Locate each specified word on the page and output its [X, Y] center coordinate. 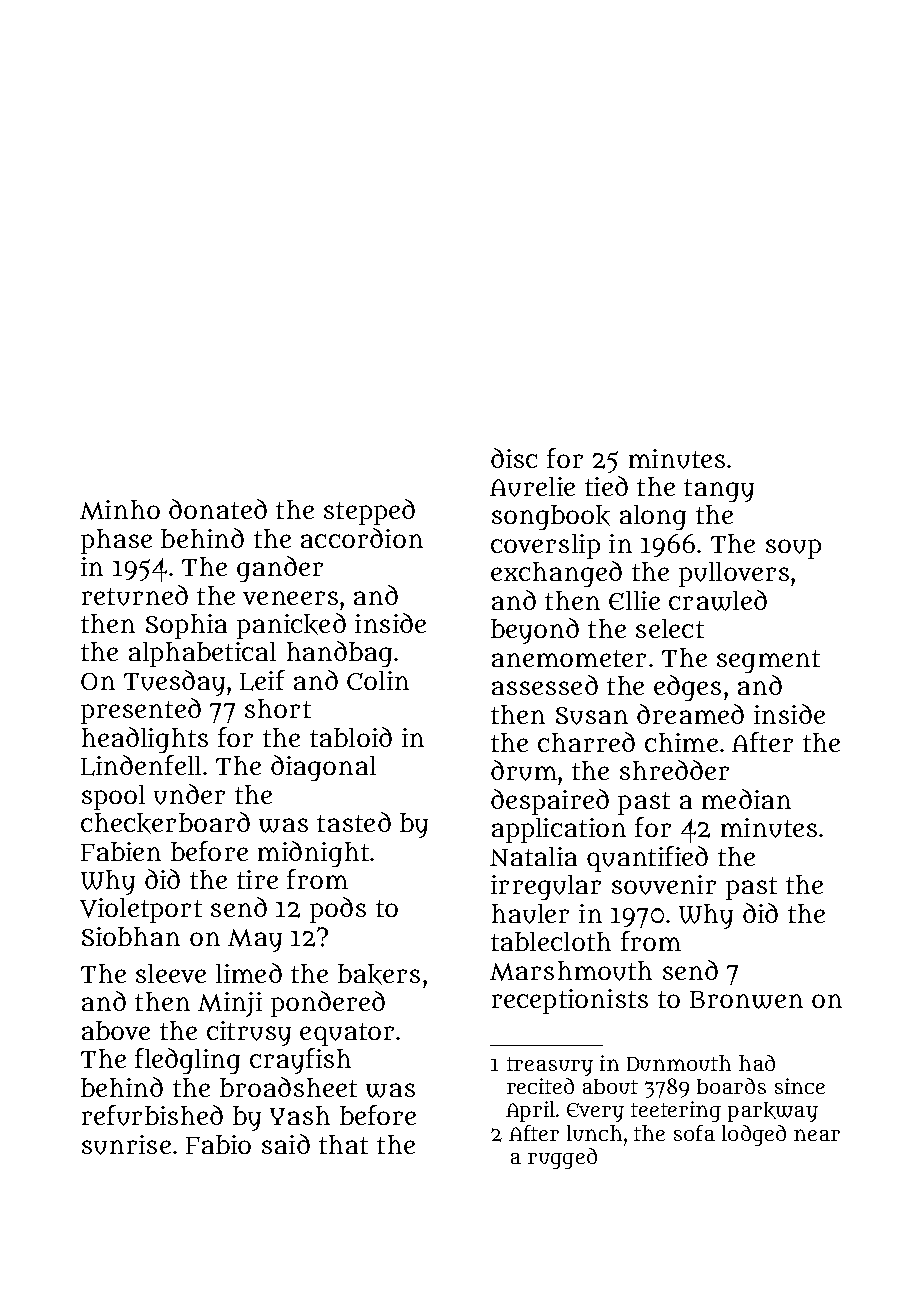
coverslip [545, 546]
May [255, 940]
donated [218, 509]
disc [514, 458]
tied [606, 486]
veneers [290, 598]
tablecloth [551, 941]
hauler [530, 914]
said [286, 1144]
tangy [719, 490]
